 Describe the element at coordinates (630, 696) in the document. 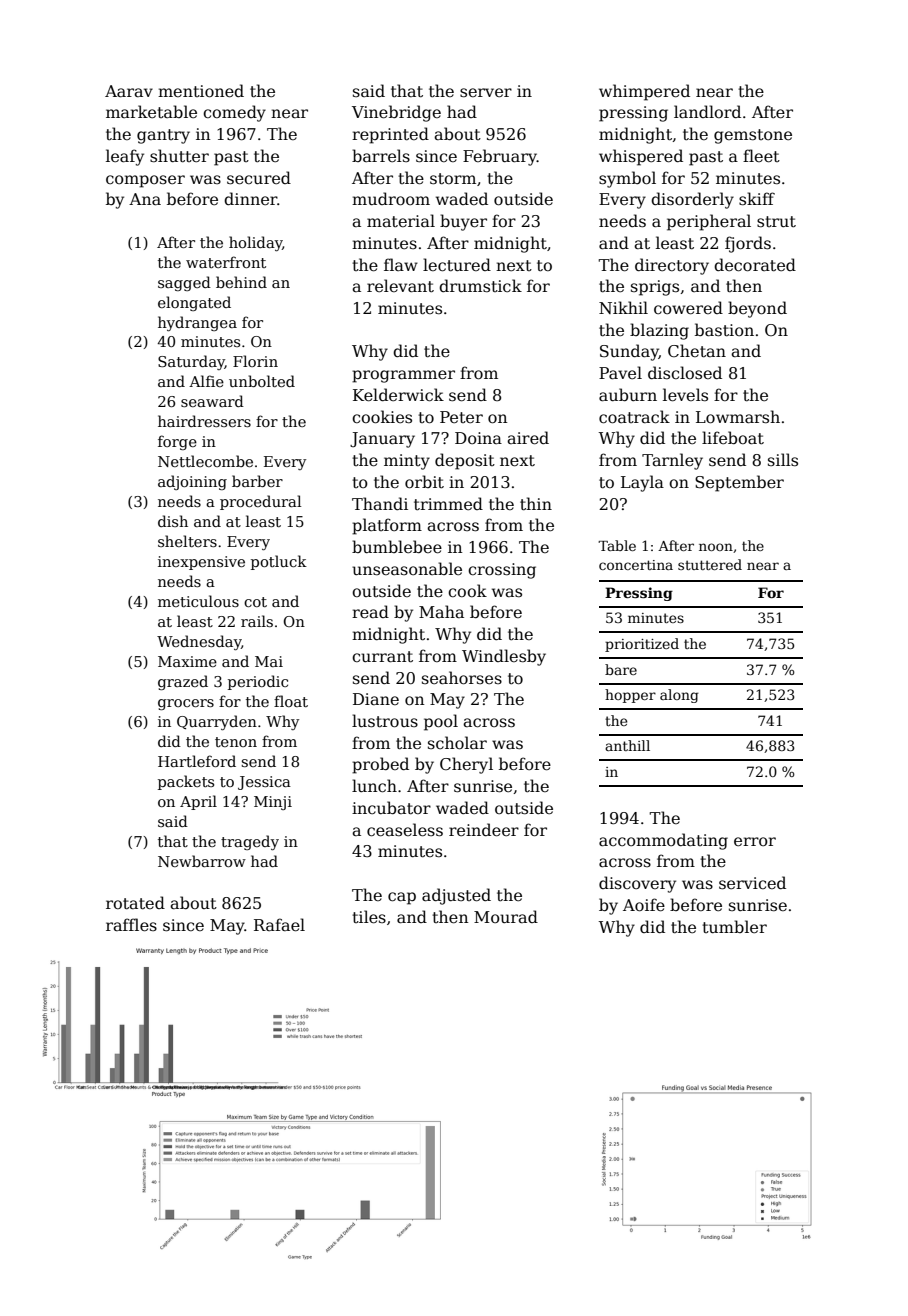

I see `hopper` at that location.
